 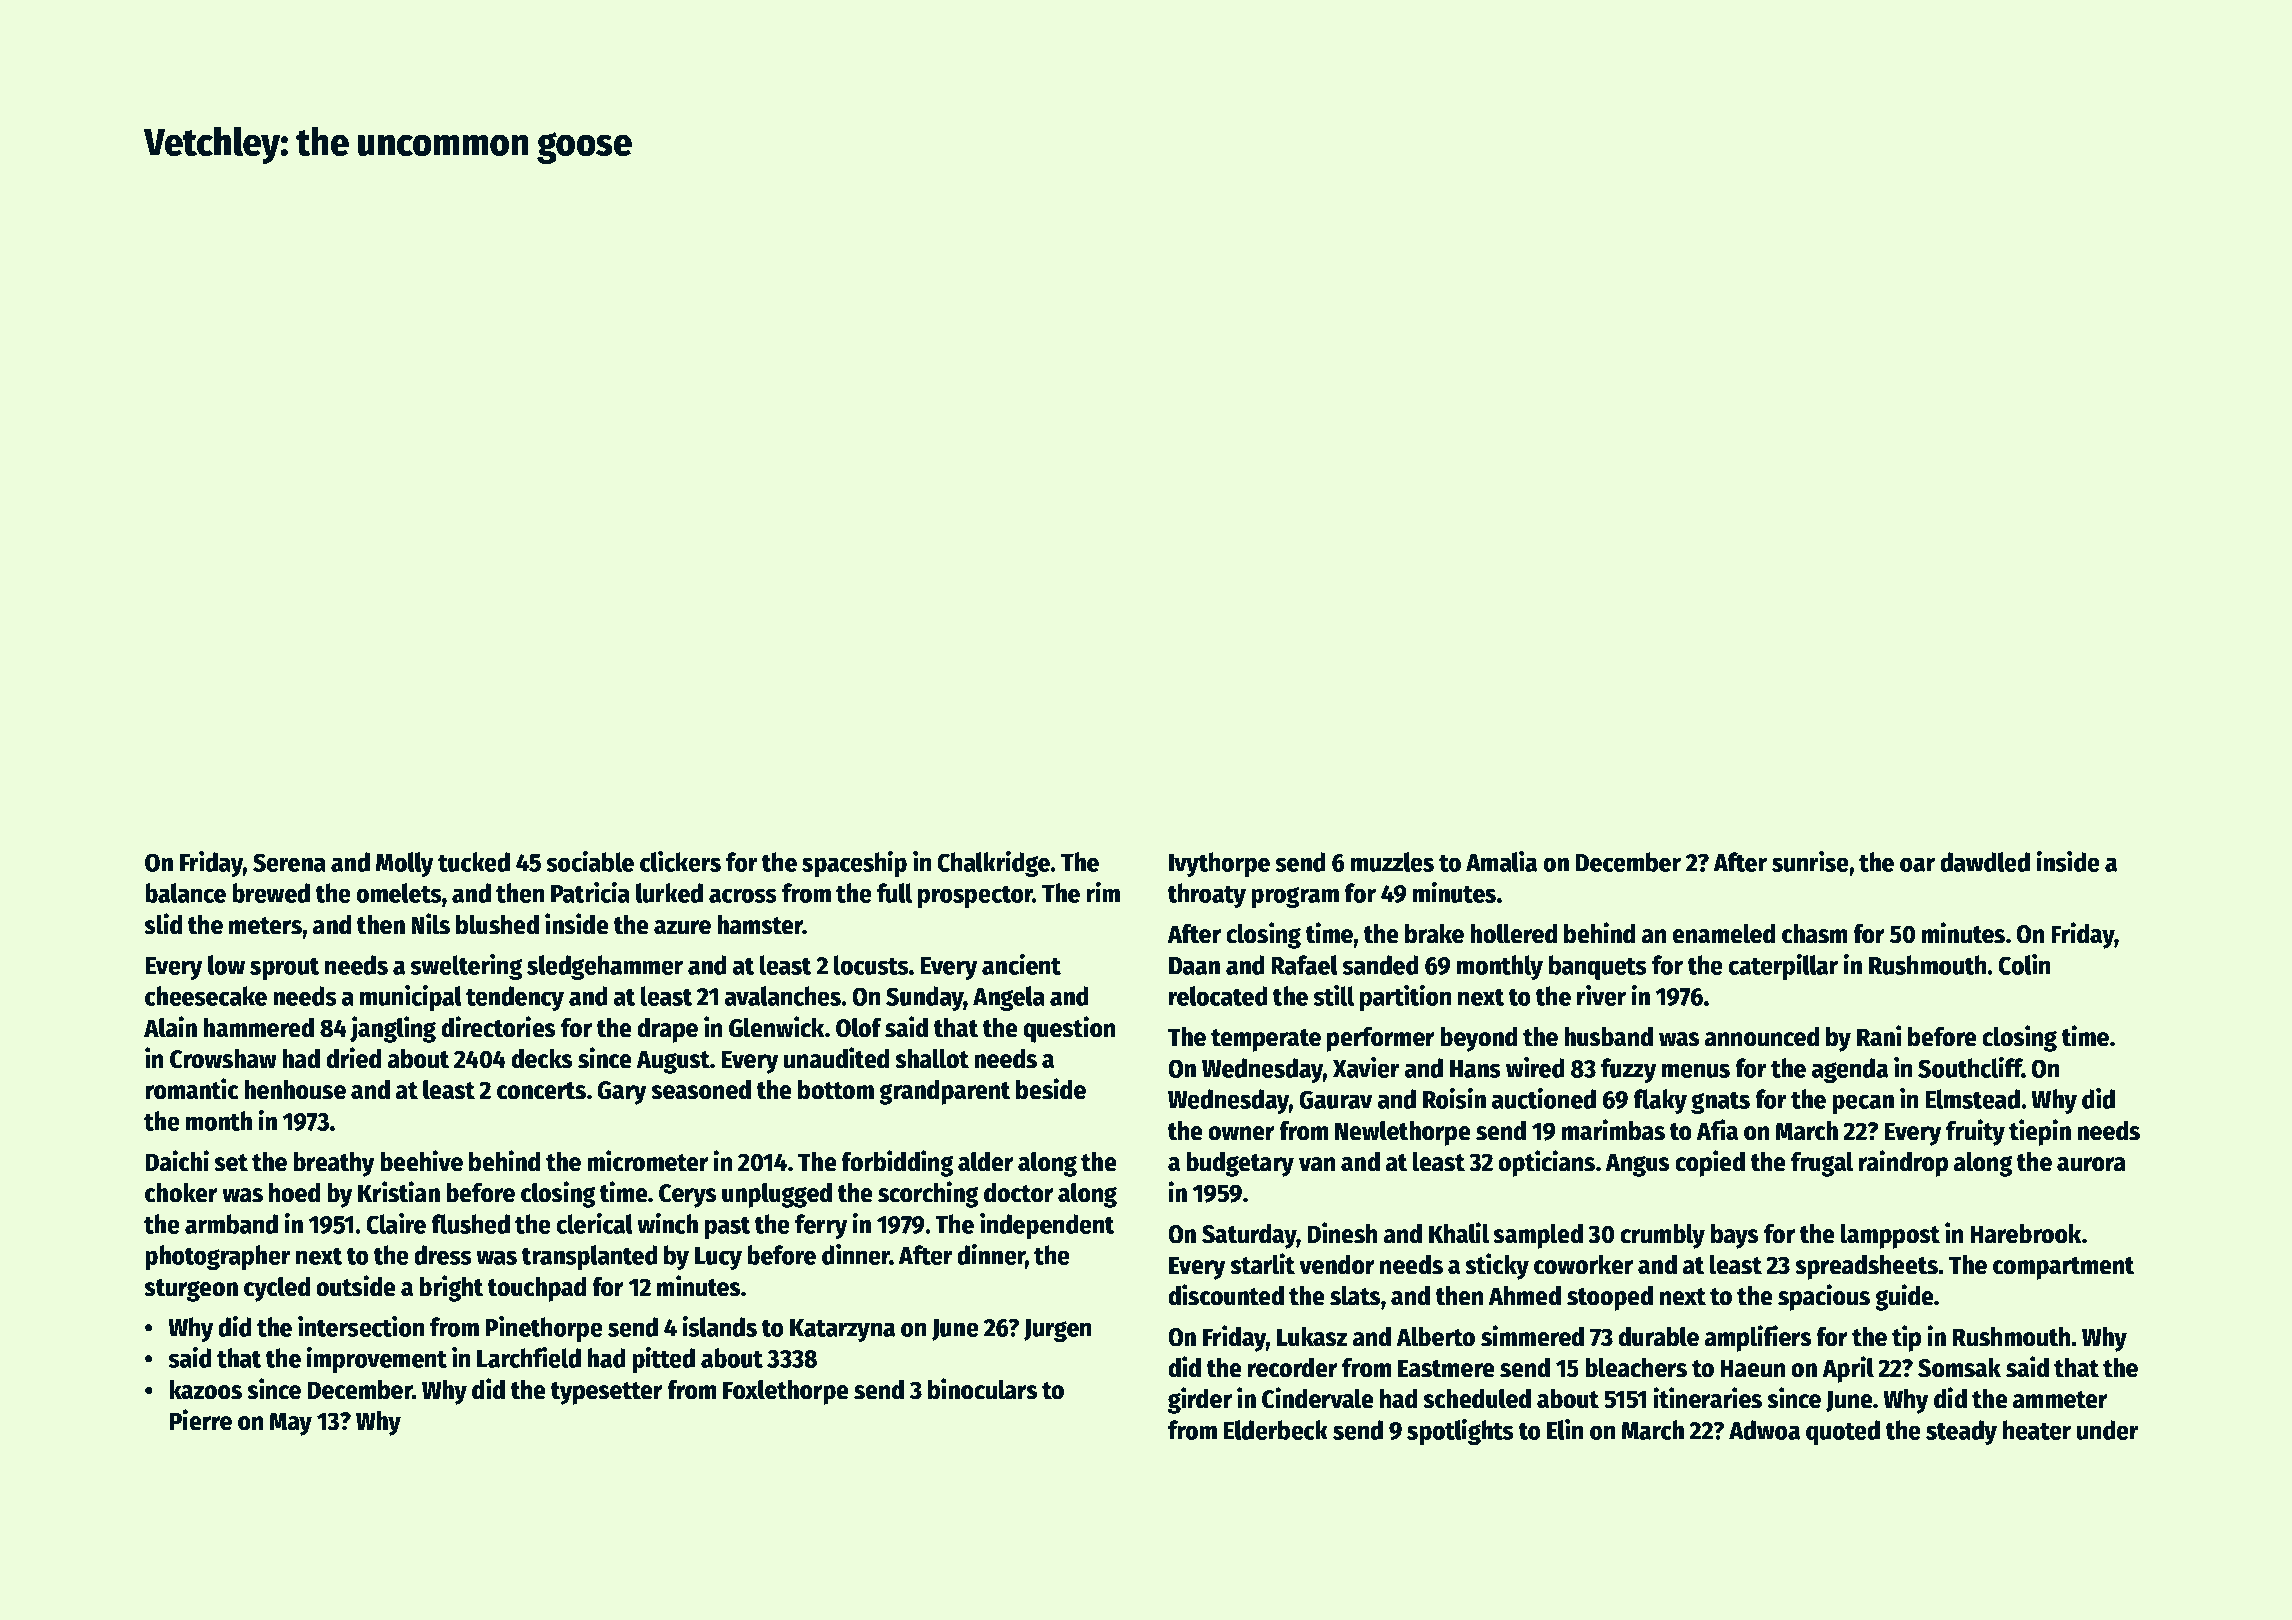 What do you see at coordinates (399, 1192) in the screenshot?
I see `Kristian` at bounding box center [399, 1192].
